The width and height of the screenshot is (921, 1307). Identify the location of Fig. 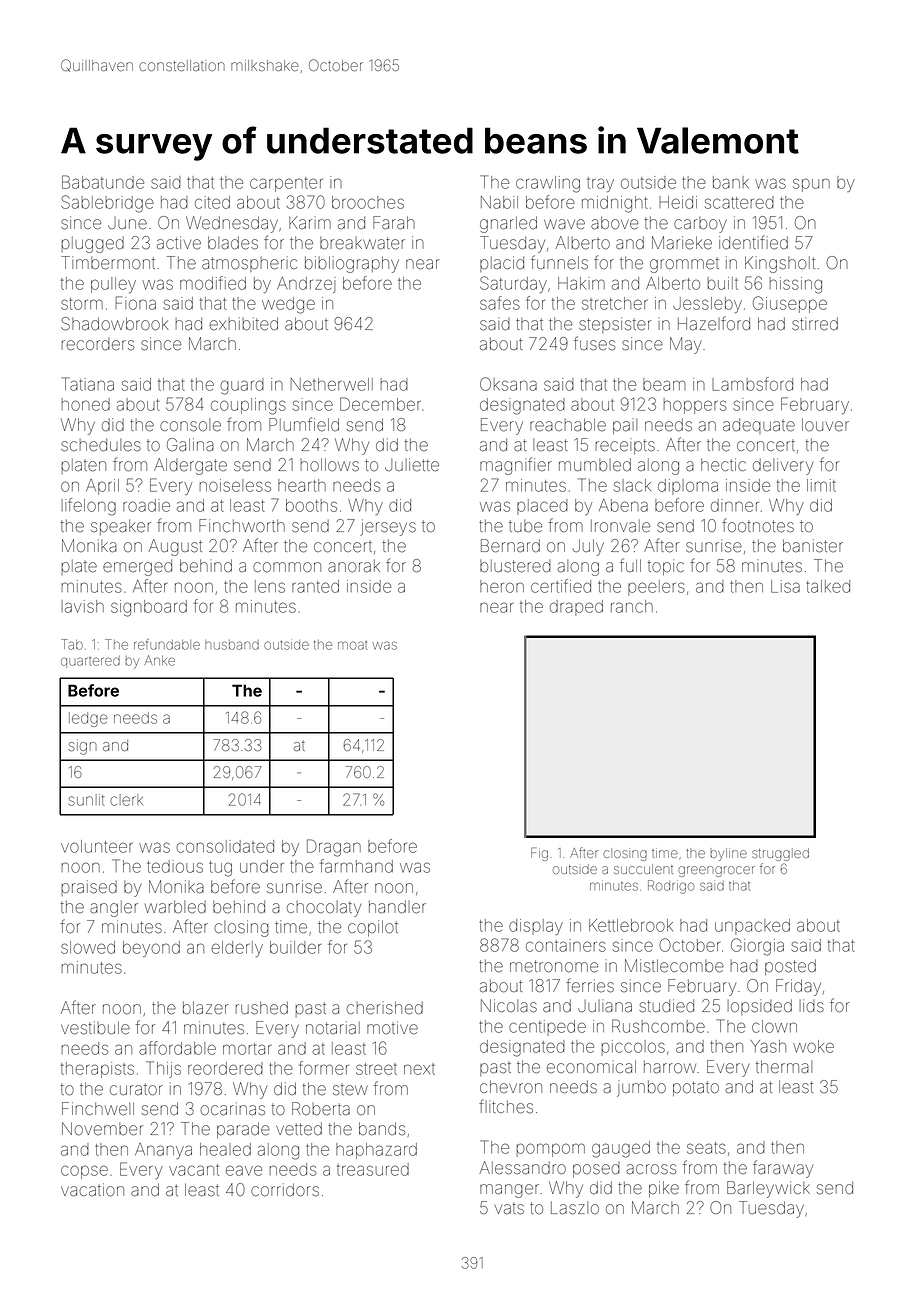
(539, 854).
